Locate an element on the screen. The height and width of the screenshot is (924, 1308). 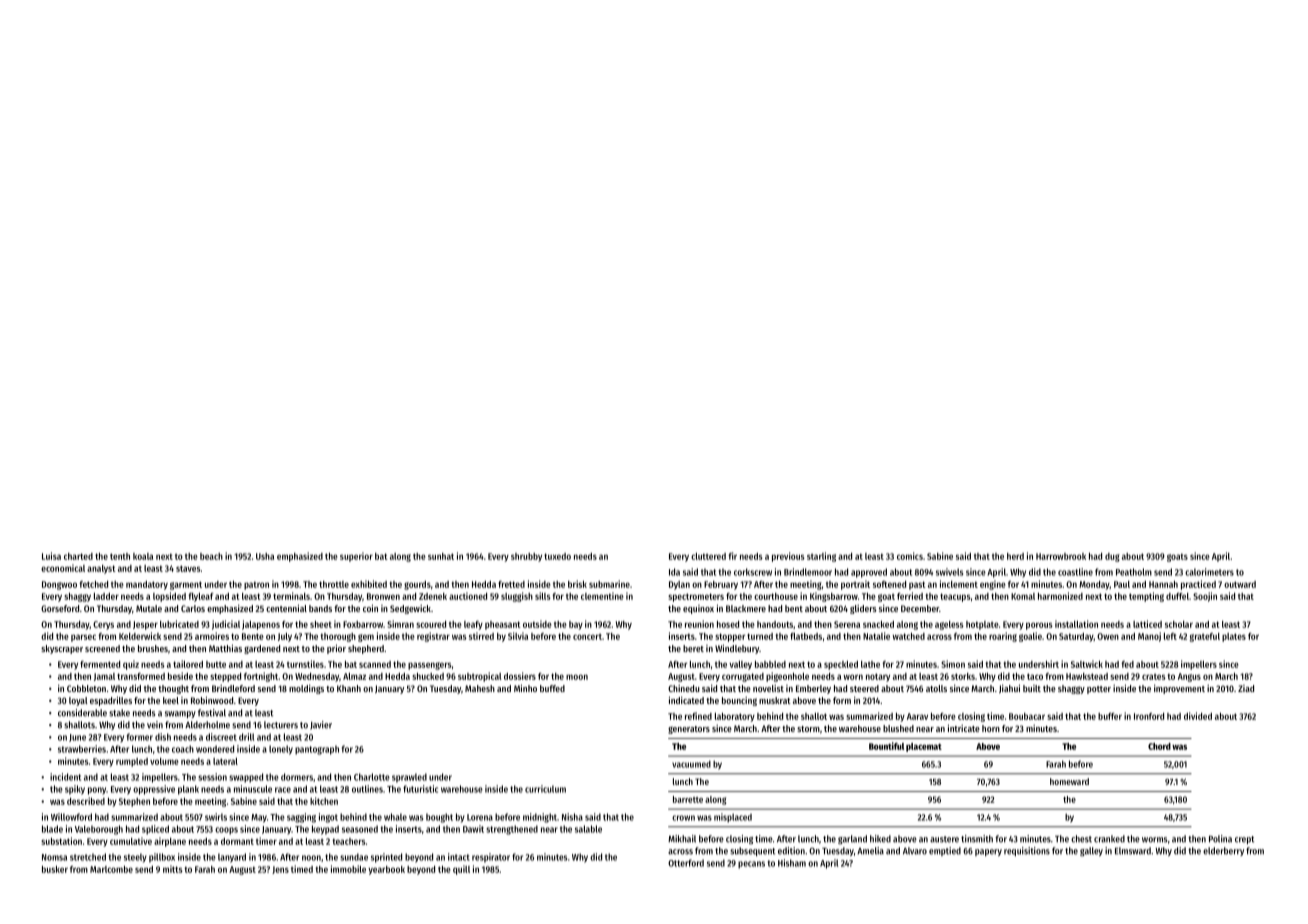
elderberry is located at coordinates (1223, 851).
